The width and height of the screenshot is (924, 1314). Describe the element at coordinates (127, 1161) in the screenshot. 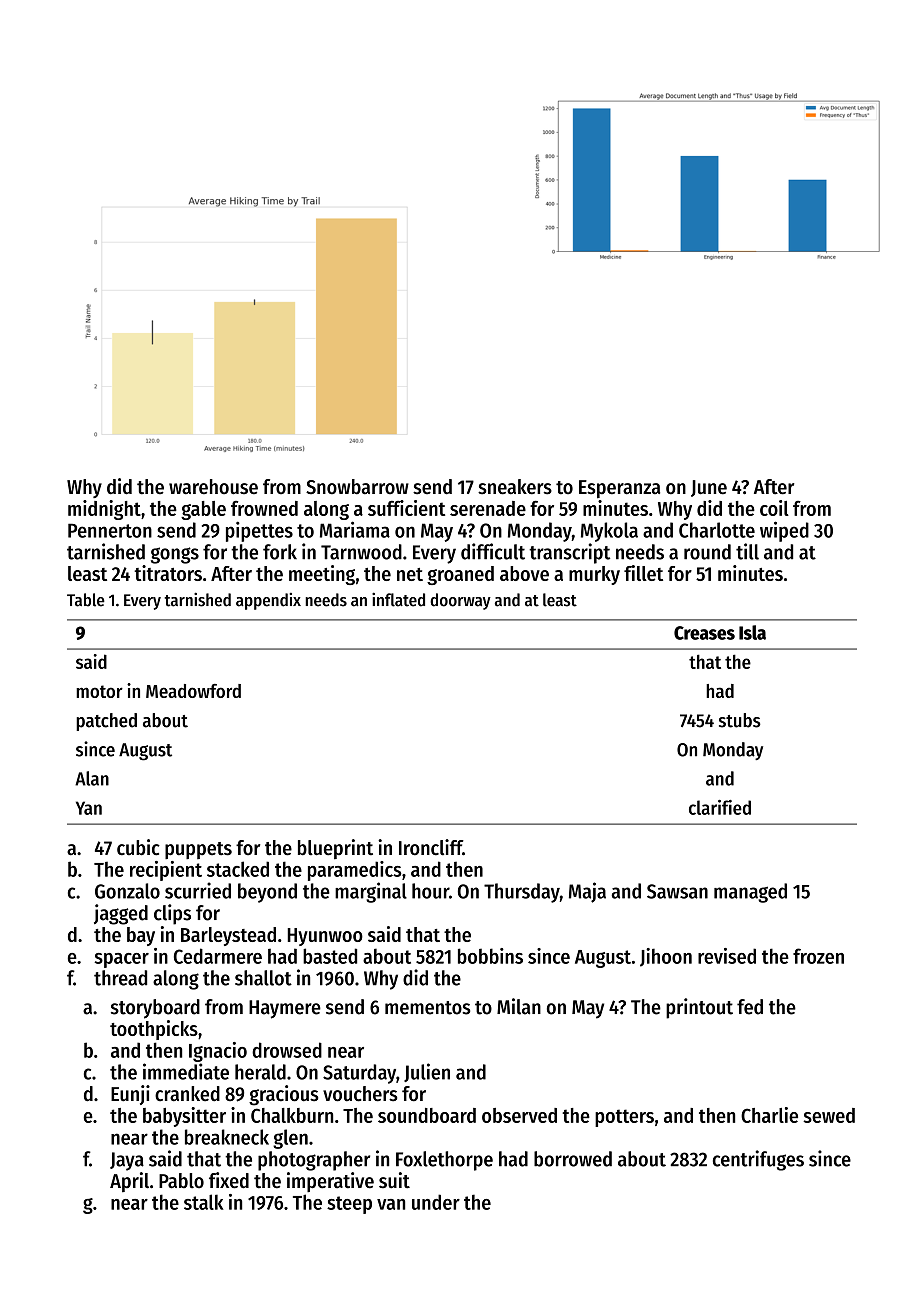

I see `Jaya` at that location.
